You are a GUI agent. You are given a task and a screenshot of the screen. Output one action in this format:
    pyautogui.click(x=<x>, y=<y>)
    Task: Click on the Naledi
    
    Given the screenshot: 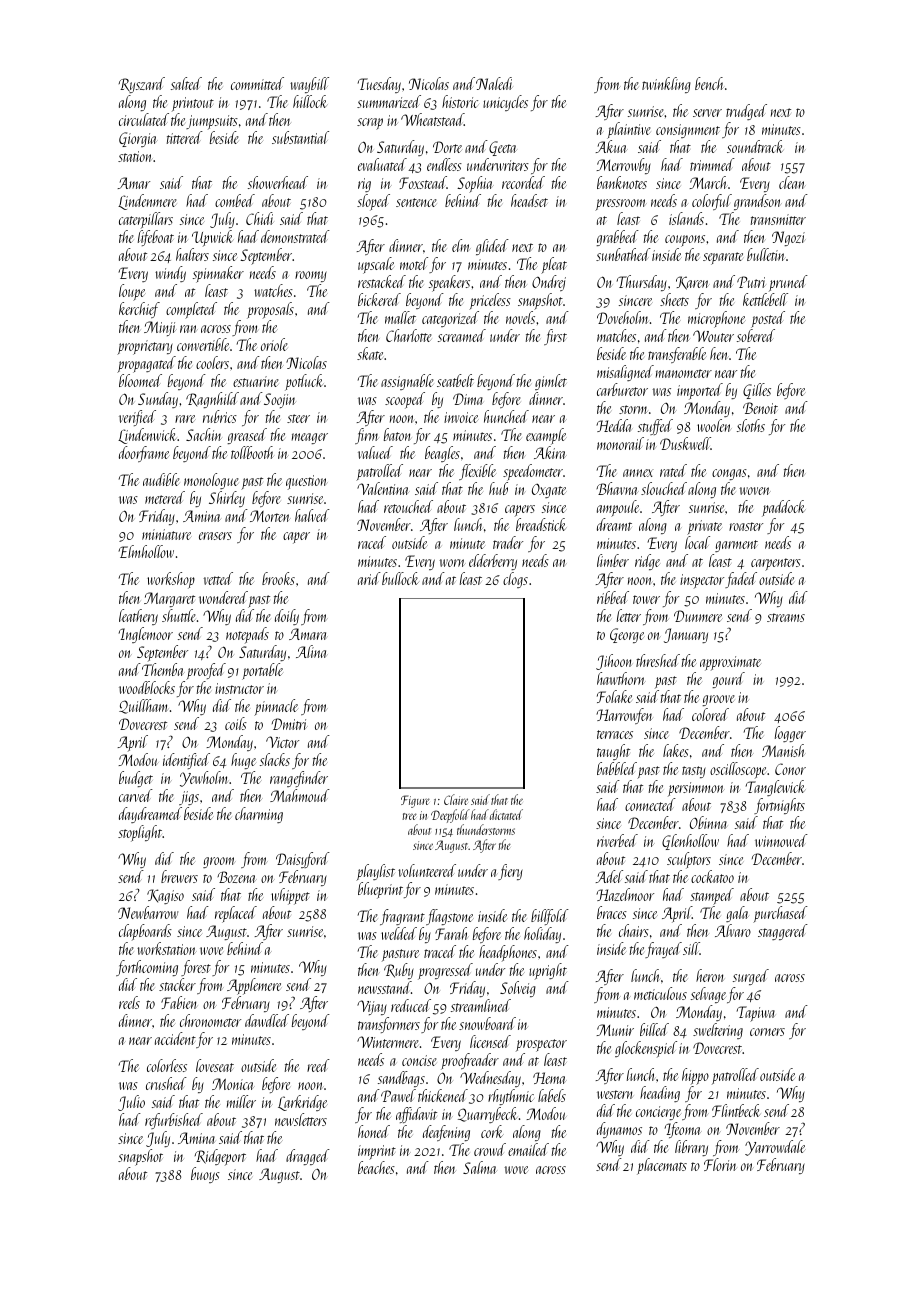 What is the action you would take?
    pyautogui.click(x=494, y=83)
